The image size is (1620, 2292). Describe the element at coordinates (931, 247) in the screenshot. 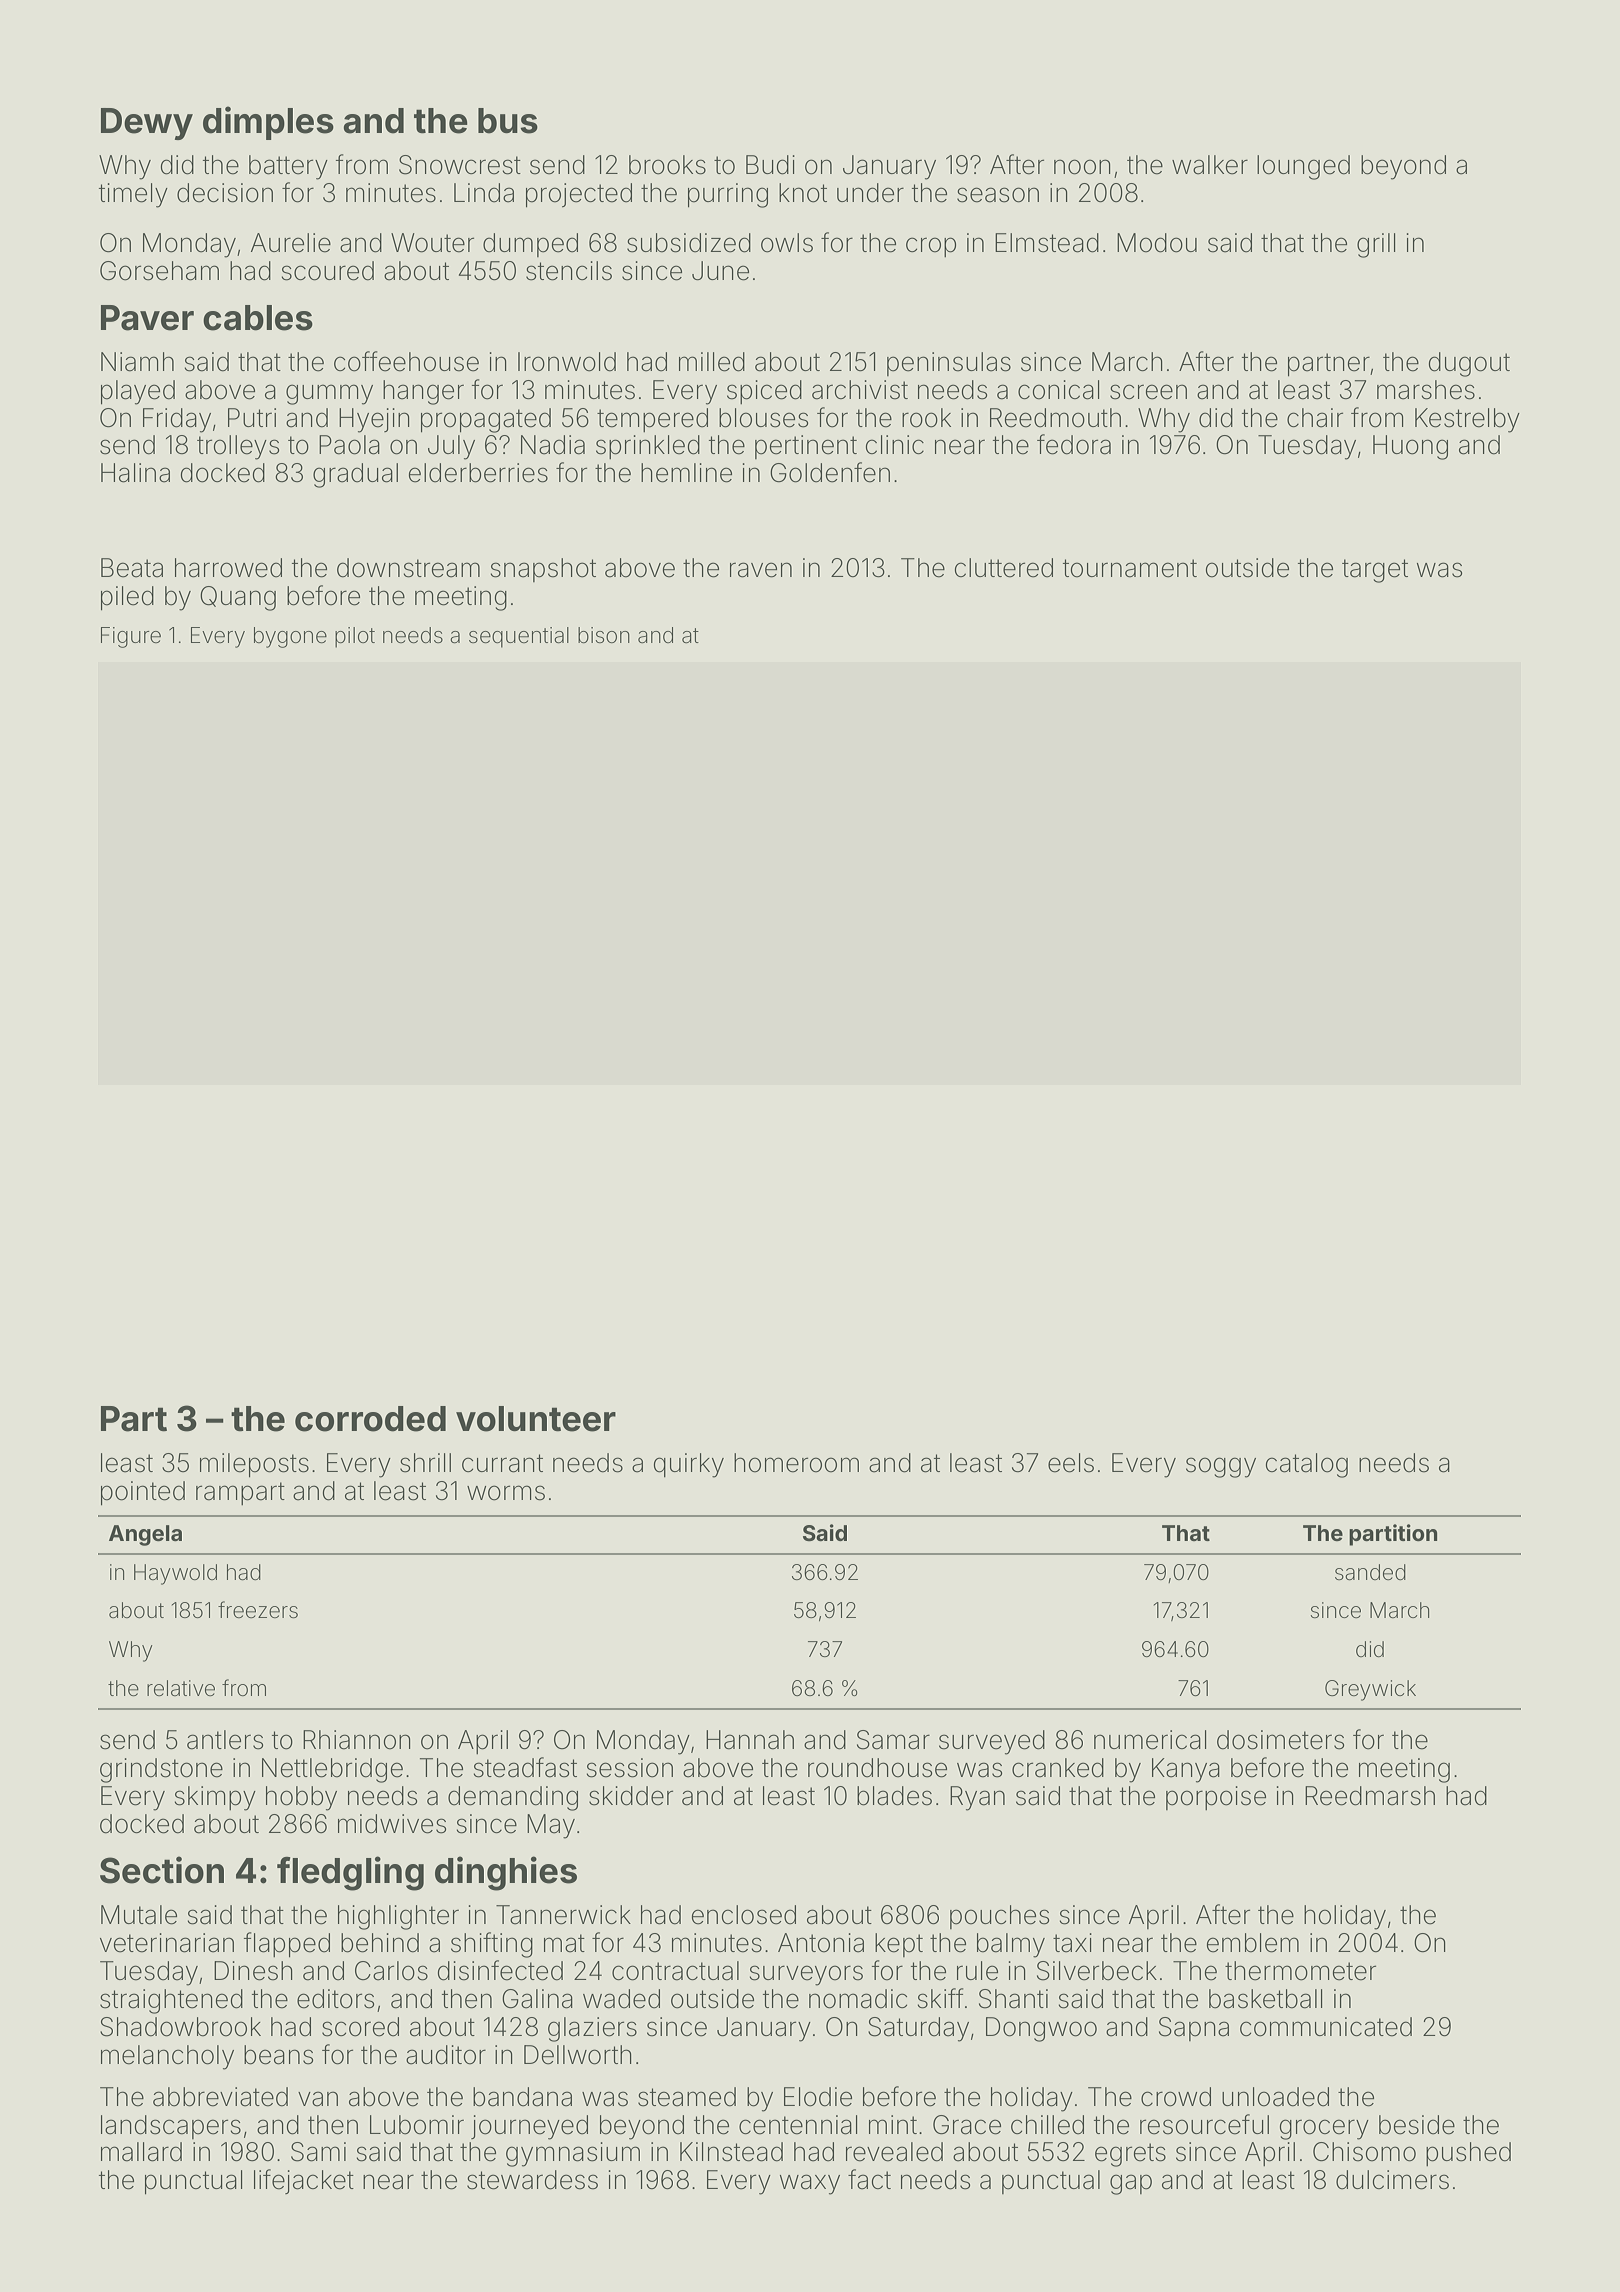

I see `crop` at that location.
